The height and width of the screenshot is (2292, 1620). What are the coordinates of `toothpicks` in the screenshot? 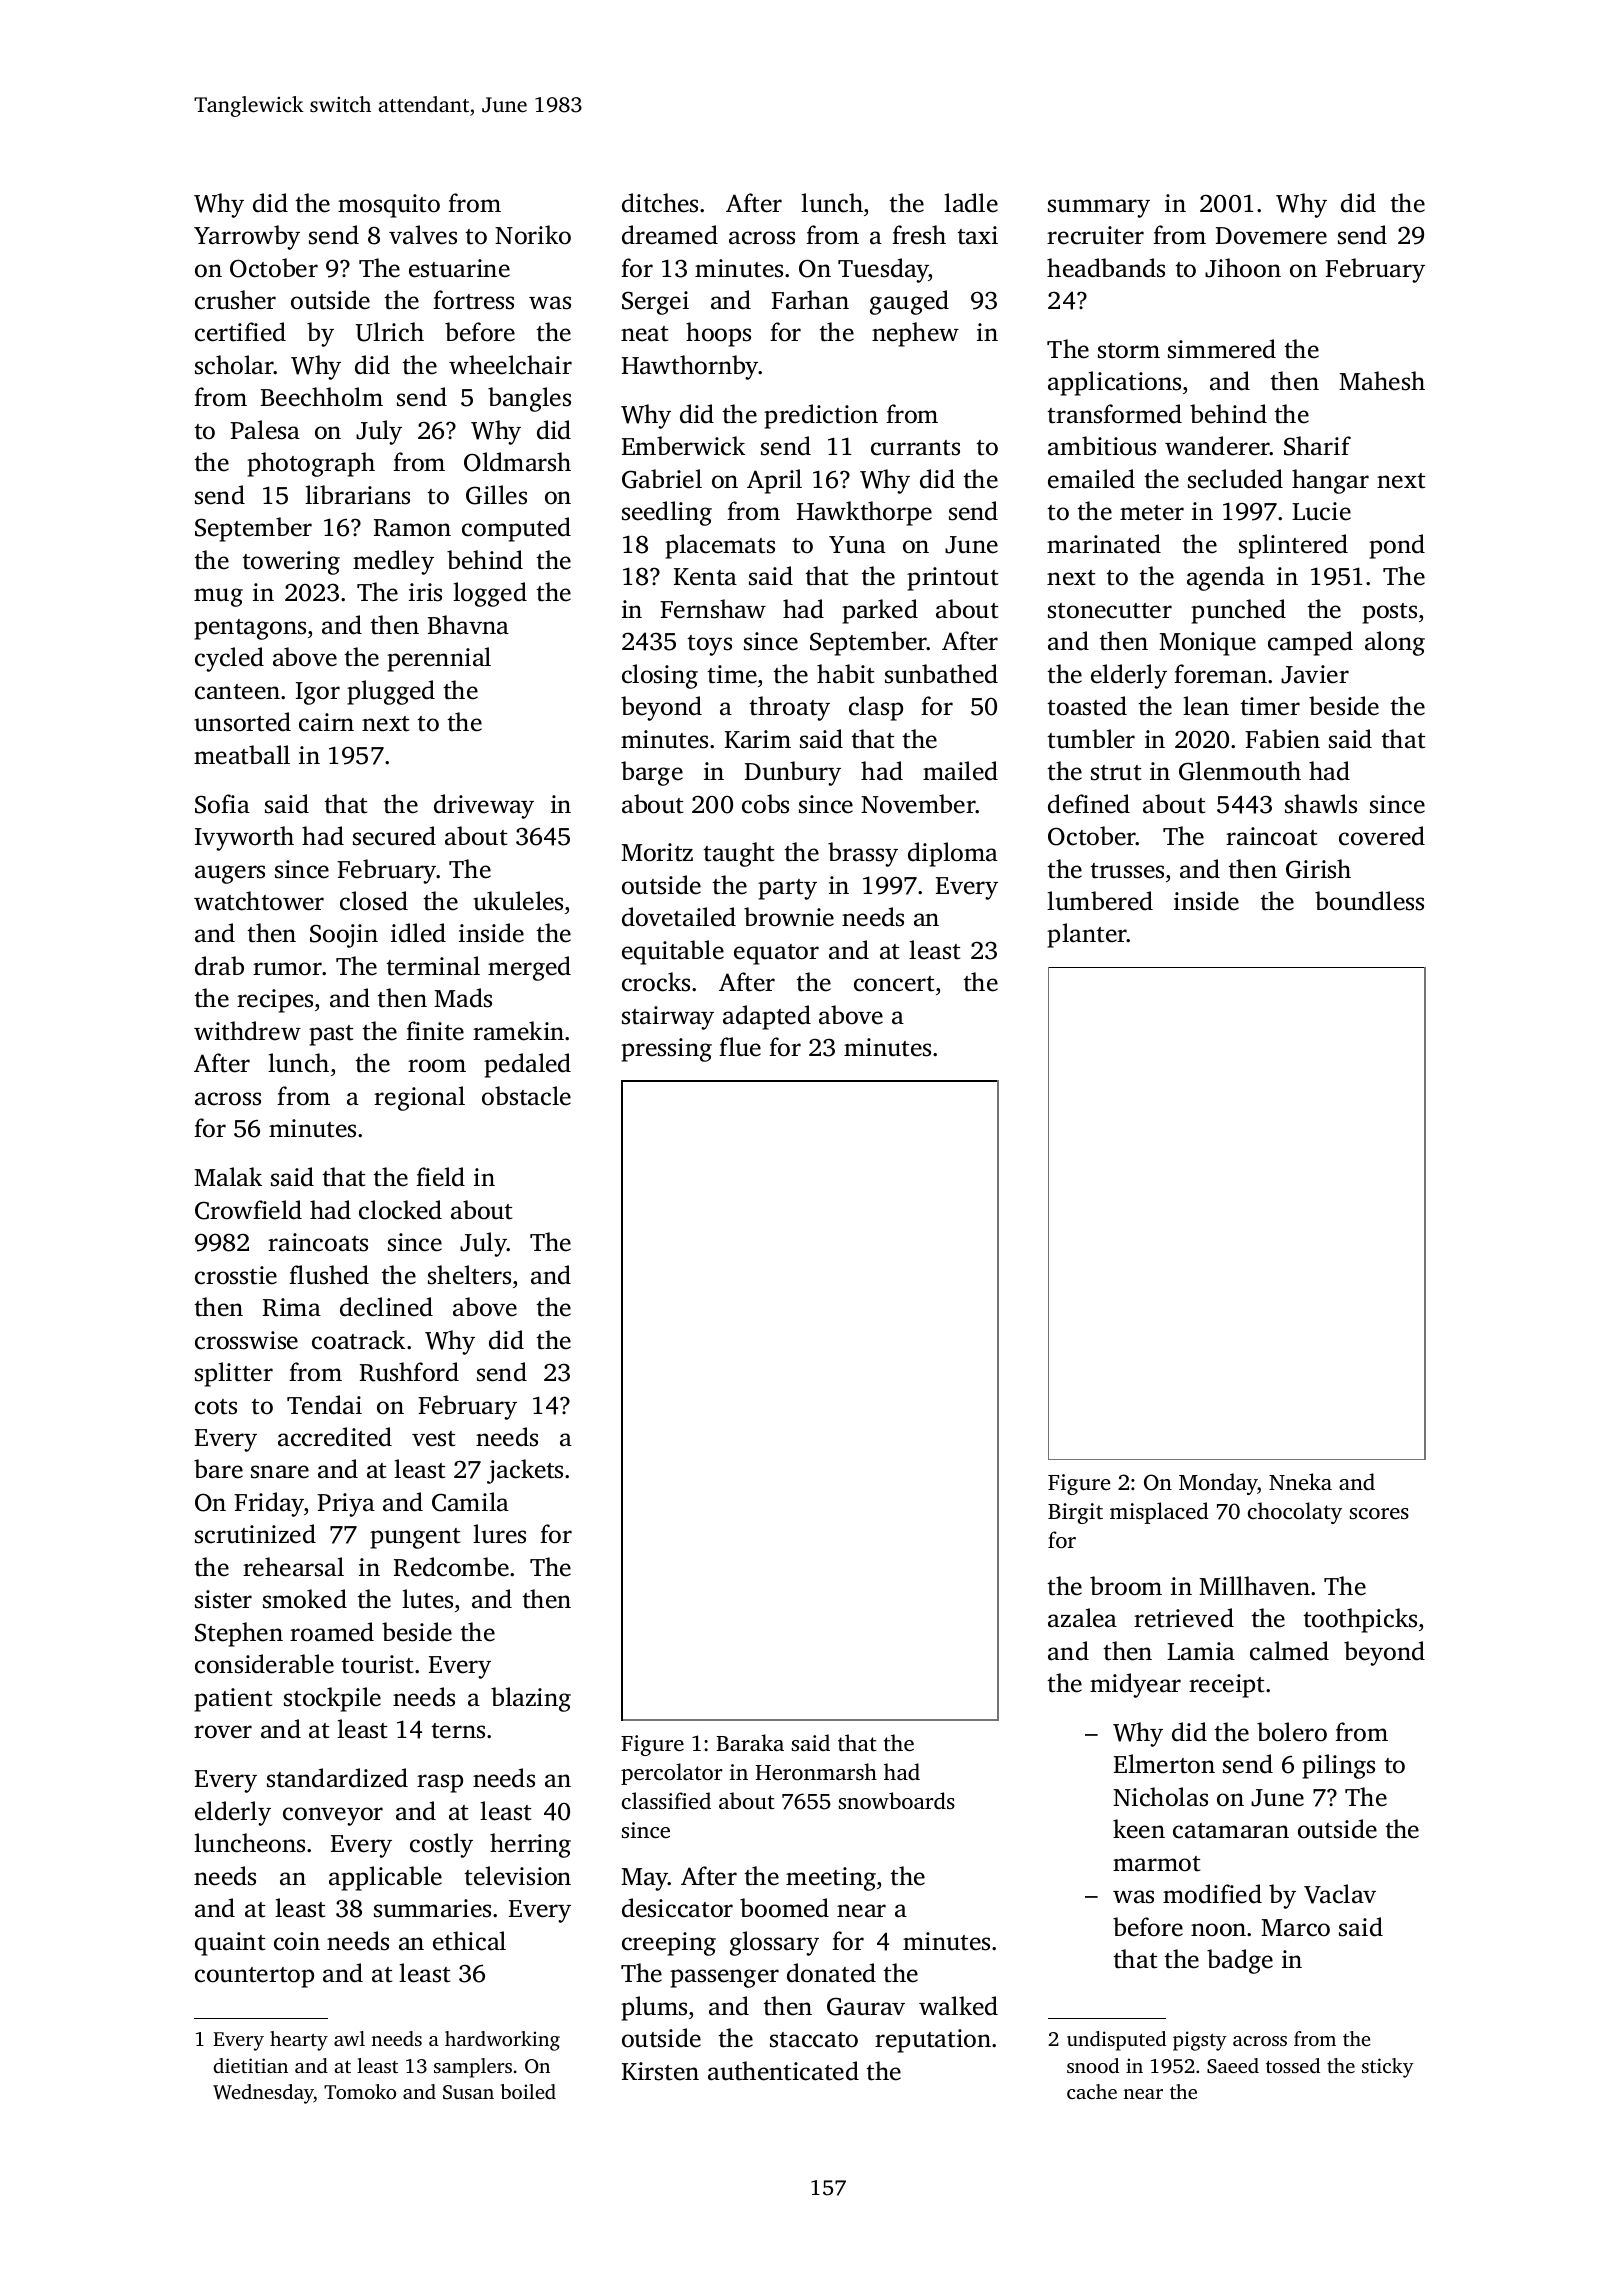 It's located at (1360, 1620).
